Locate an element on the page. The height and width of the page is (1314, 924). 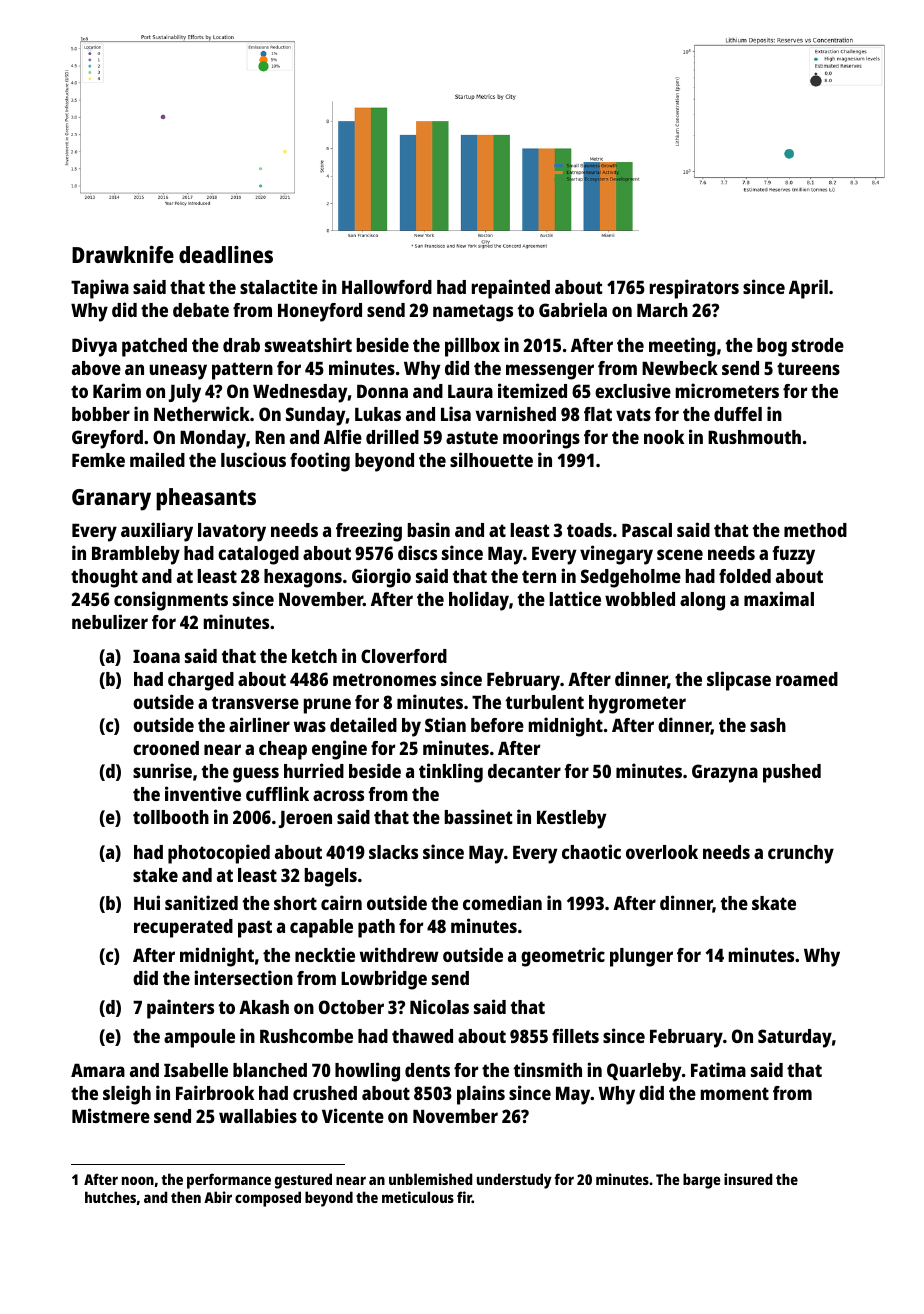
Drawknife is located at coordinates (123, 254).
